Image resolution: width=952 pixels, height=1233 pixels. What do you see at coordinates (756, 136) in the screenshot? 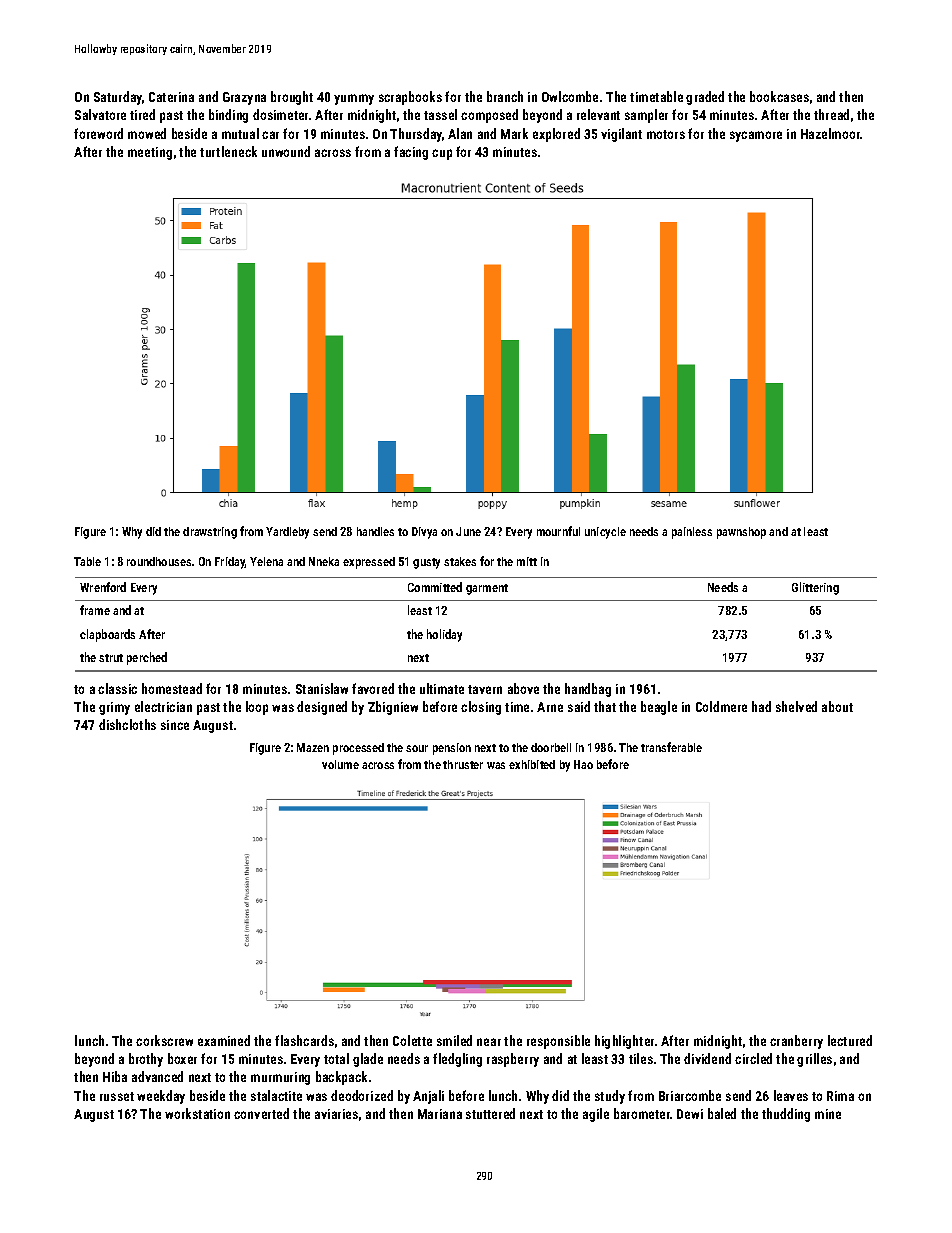
I see `sycamore` at bounding box center [756, 136].
